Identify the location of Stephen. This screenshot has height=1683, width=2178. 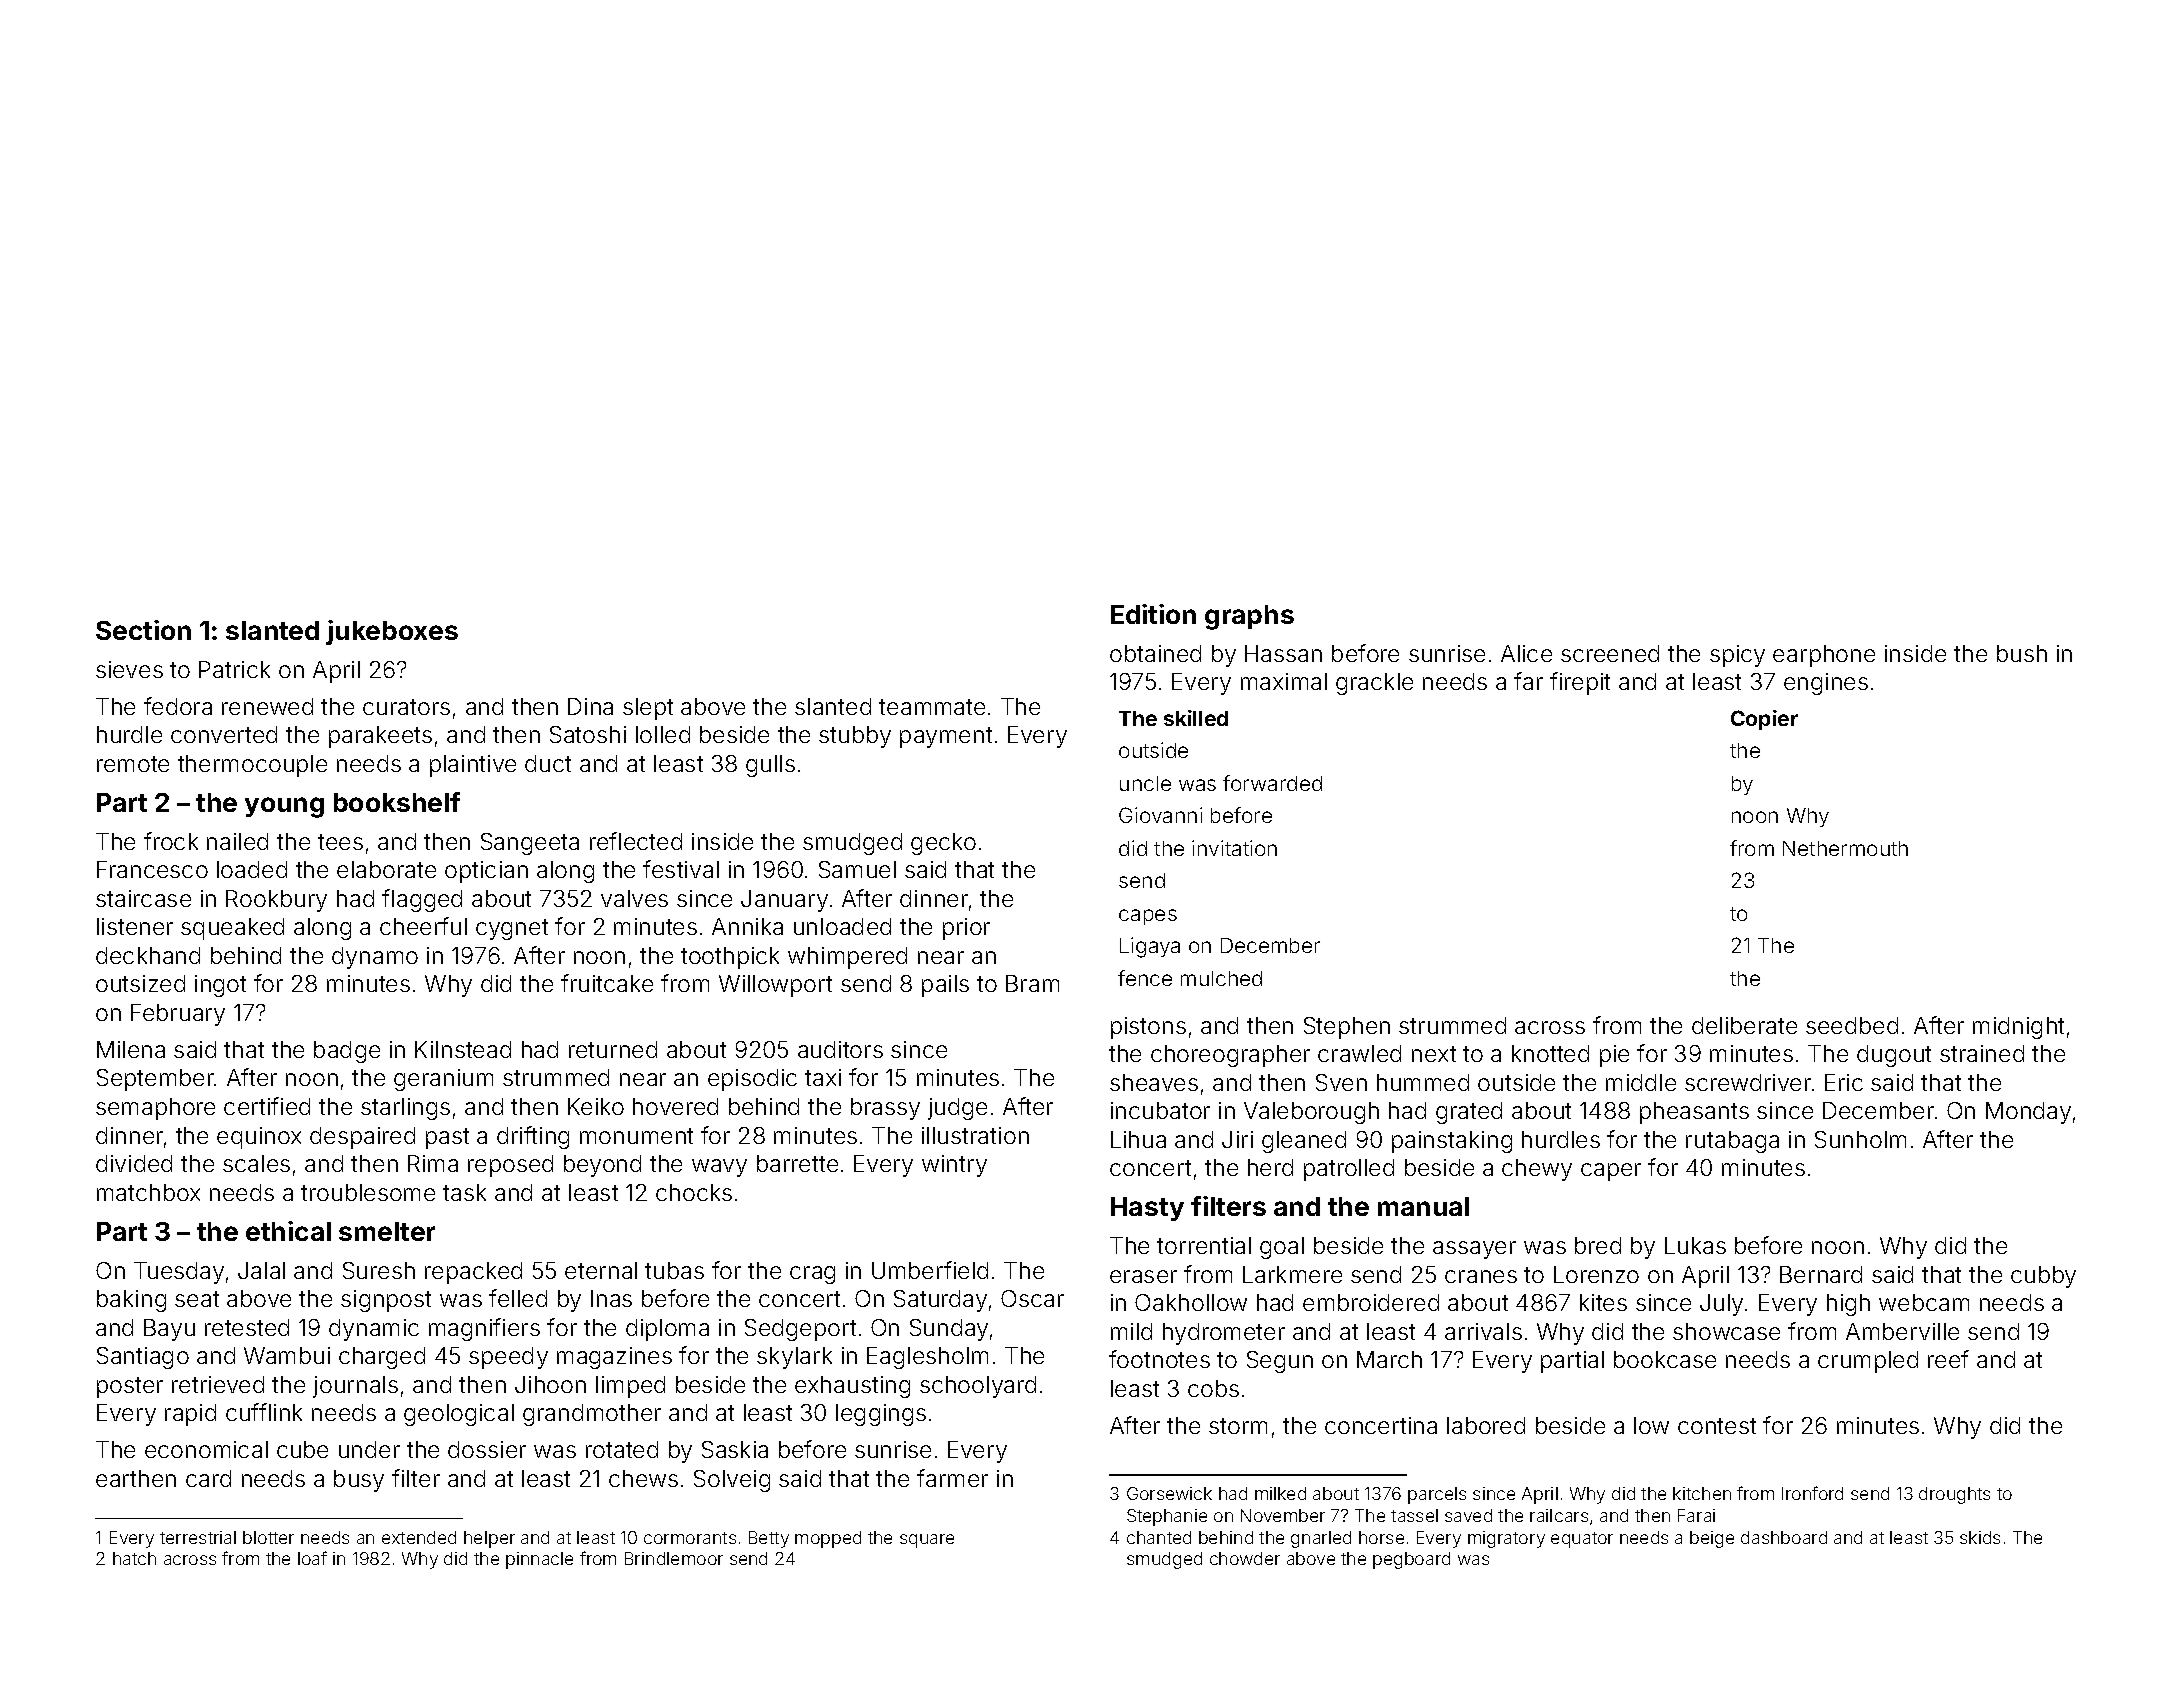
(1347, 1028).
